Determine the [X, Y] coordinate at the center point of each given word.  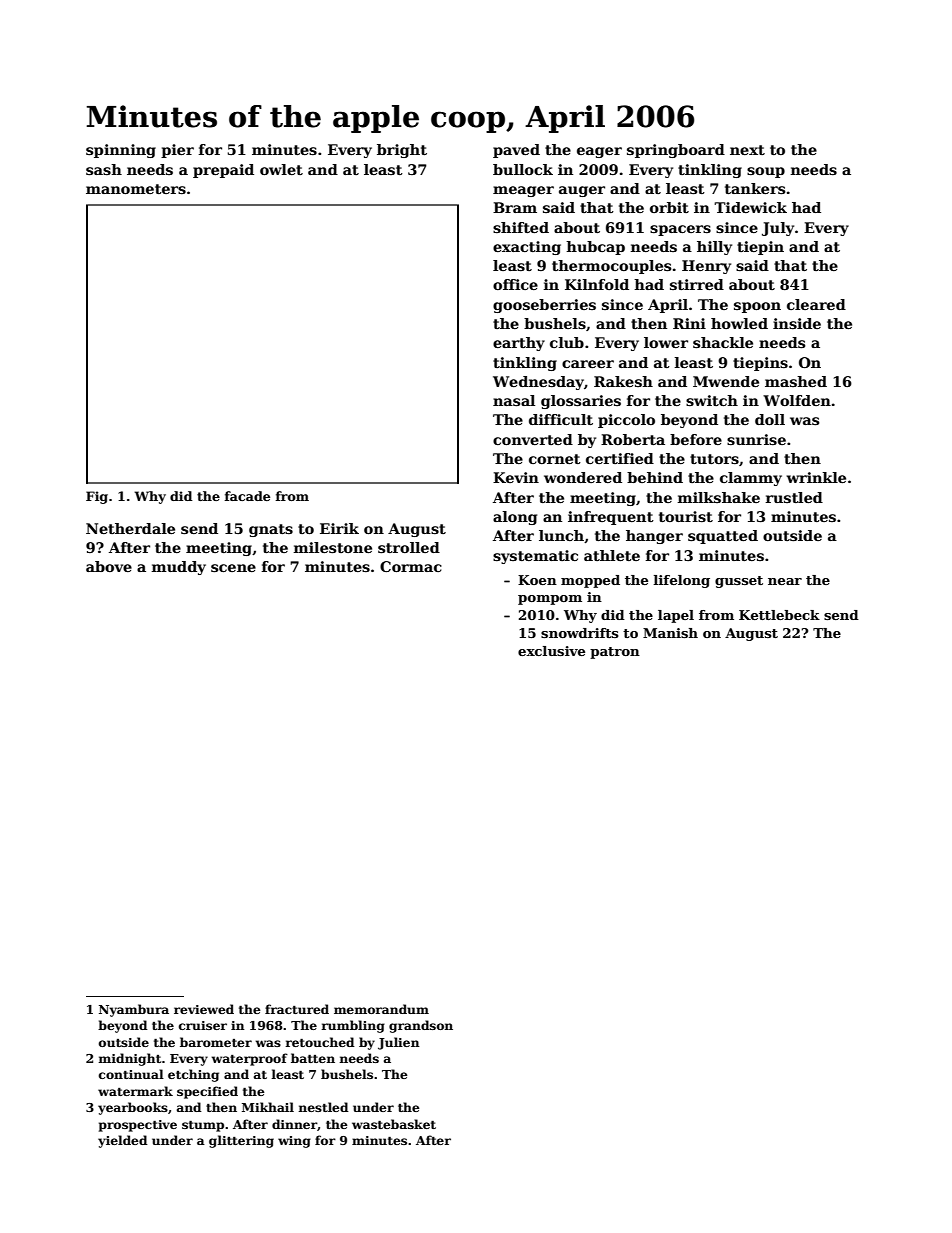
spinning [121, 151]
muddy [179, 568]
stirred [697, 284]
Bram [515, 207]
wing [294, 1142]
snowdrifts [580, 633]
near [785, 581]
